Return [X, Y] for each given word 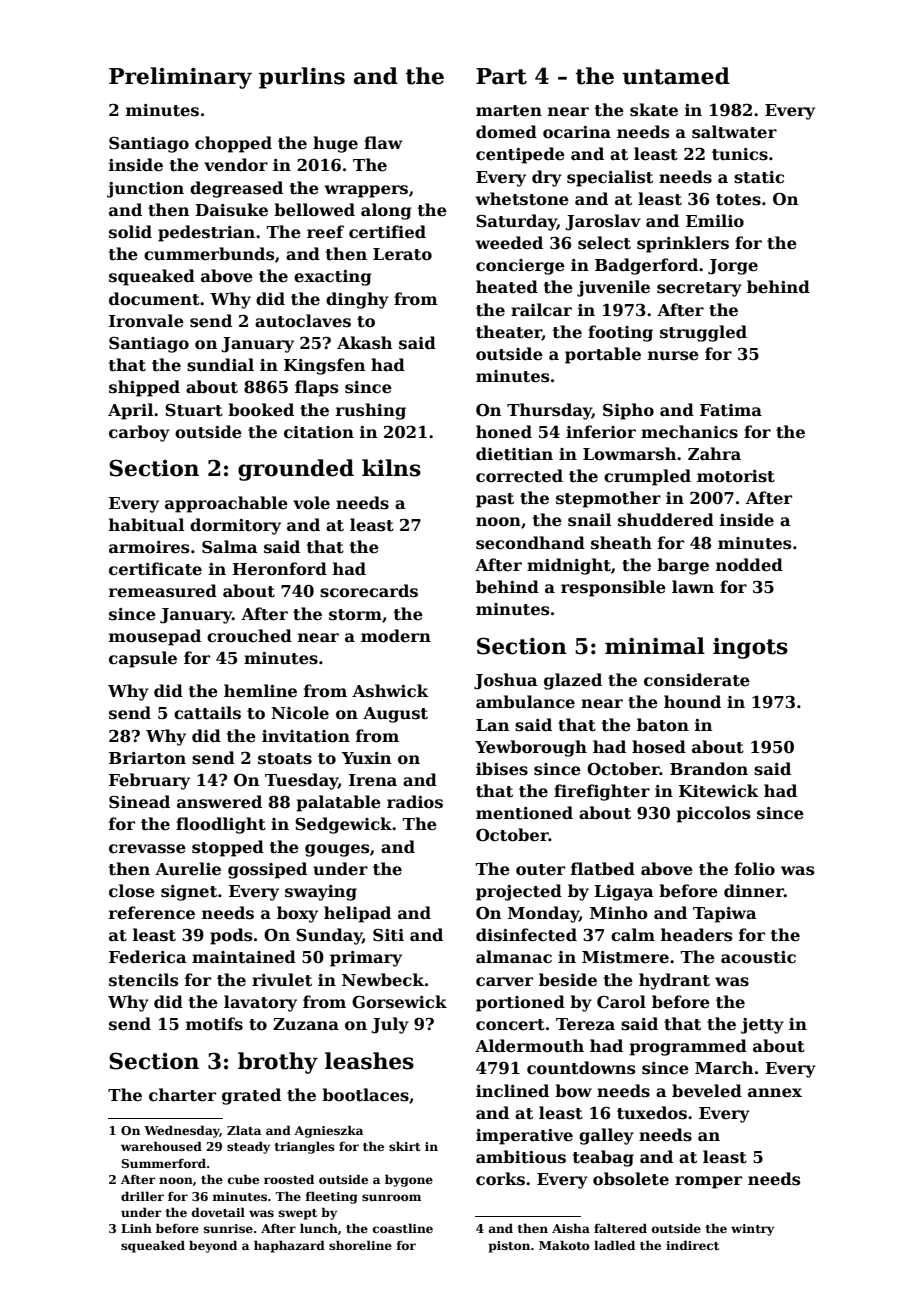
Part [501, 76]
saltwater [734, 132]
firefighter [602, 792]
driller [142, 1196]
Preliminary [180, 78]
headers [696, 935]
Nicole [300, 713]
